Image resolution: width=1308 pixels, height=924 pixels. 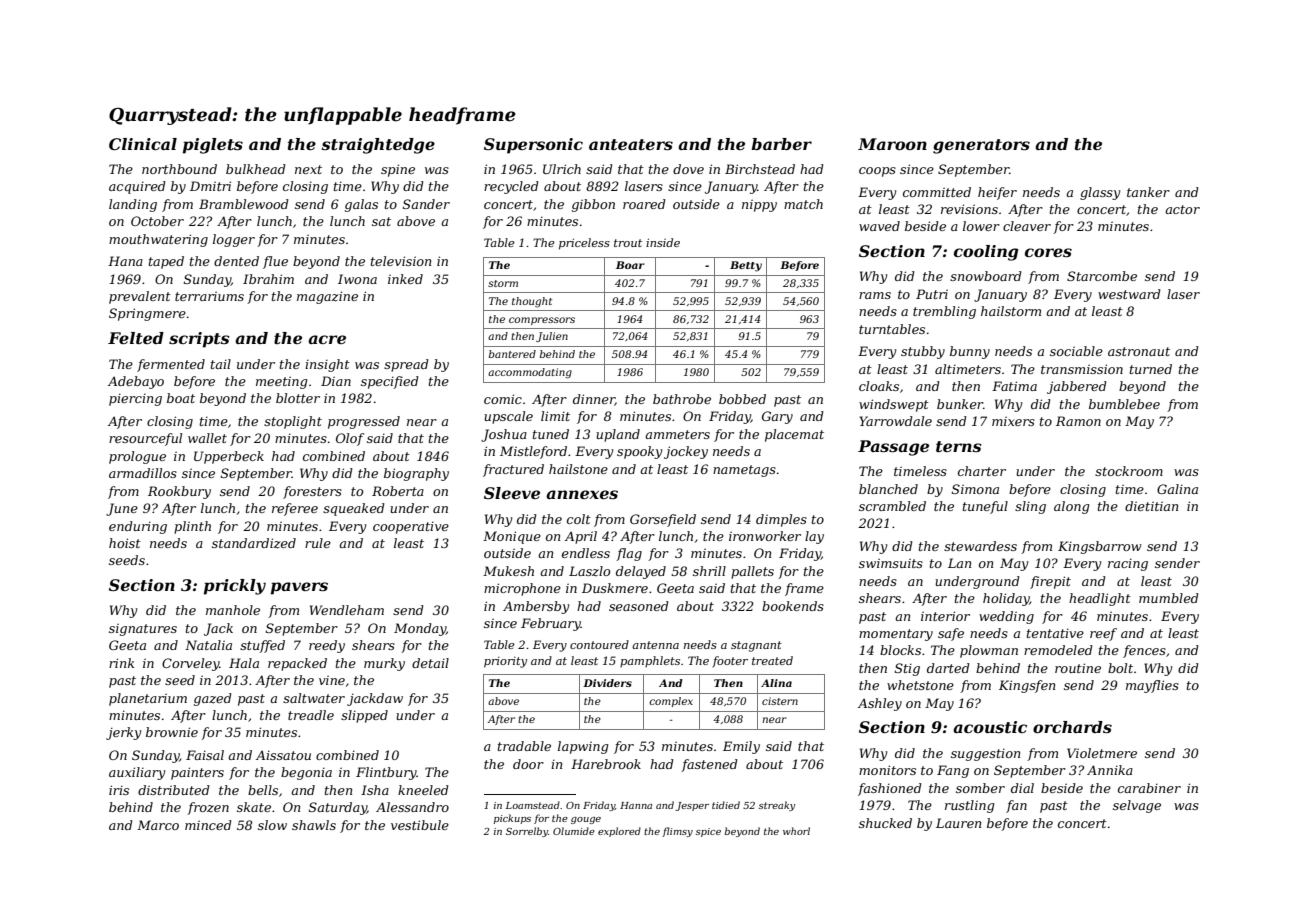 What do you see at coordinates (208, 825) in the screenshot?
I see `minced` at bounding box center [208, 825].
